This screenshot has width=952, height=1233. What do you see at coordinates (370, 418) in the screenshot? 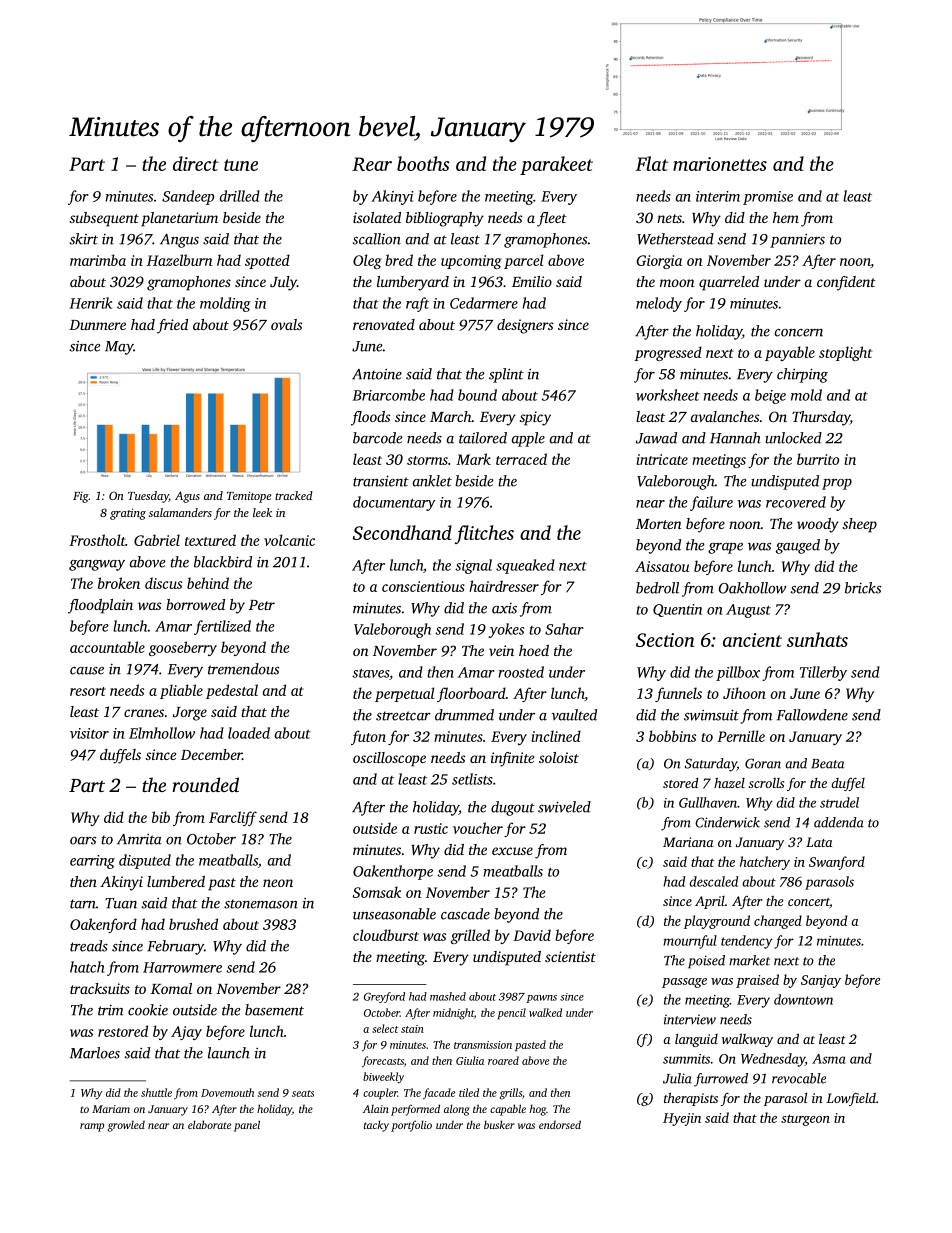
I see `floods` at bounding box center [370, 418].
